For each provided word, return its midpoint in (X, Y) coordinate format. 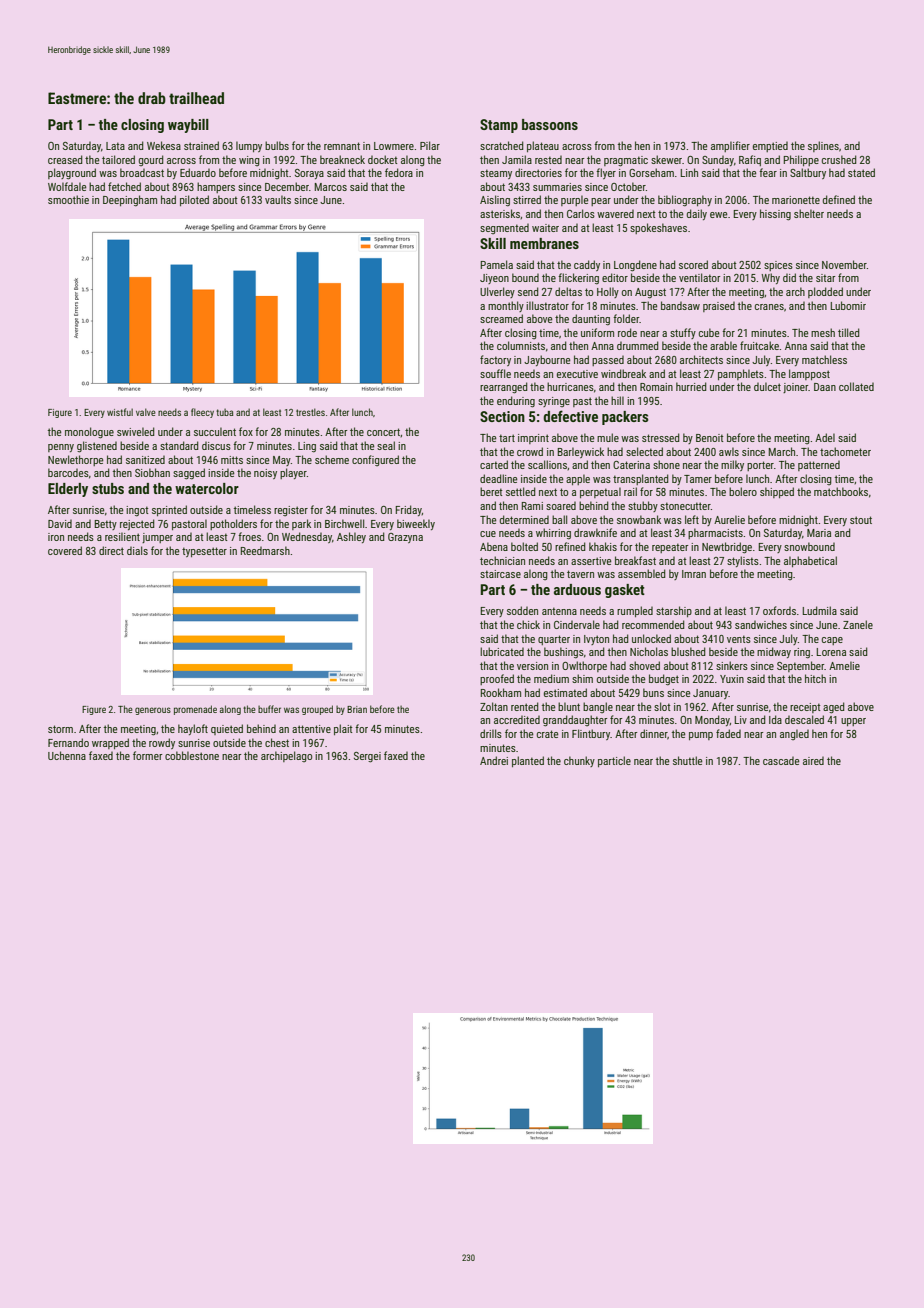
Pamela (497, 264)
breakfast (635, 560)
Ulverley (497, 292)
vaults (278, 199)
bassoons (550, 124)
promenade (195, 710)
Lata (115, 146)
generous (153, 711)
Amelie (844, 665)
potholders (233, 524)
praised (719, 306)
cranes (769, 307)
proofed (497, 679)
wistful (120, 412)
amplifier (730, 146)
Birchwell (344, 523)
